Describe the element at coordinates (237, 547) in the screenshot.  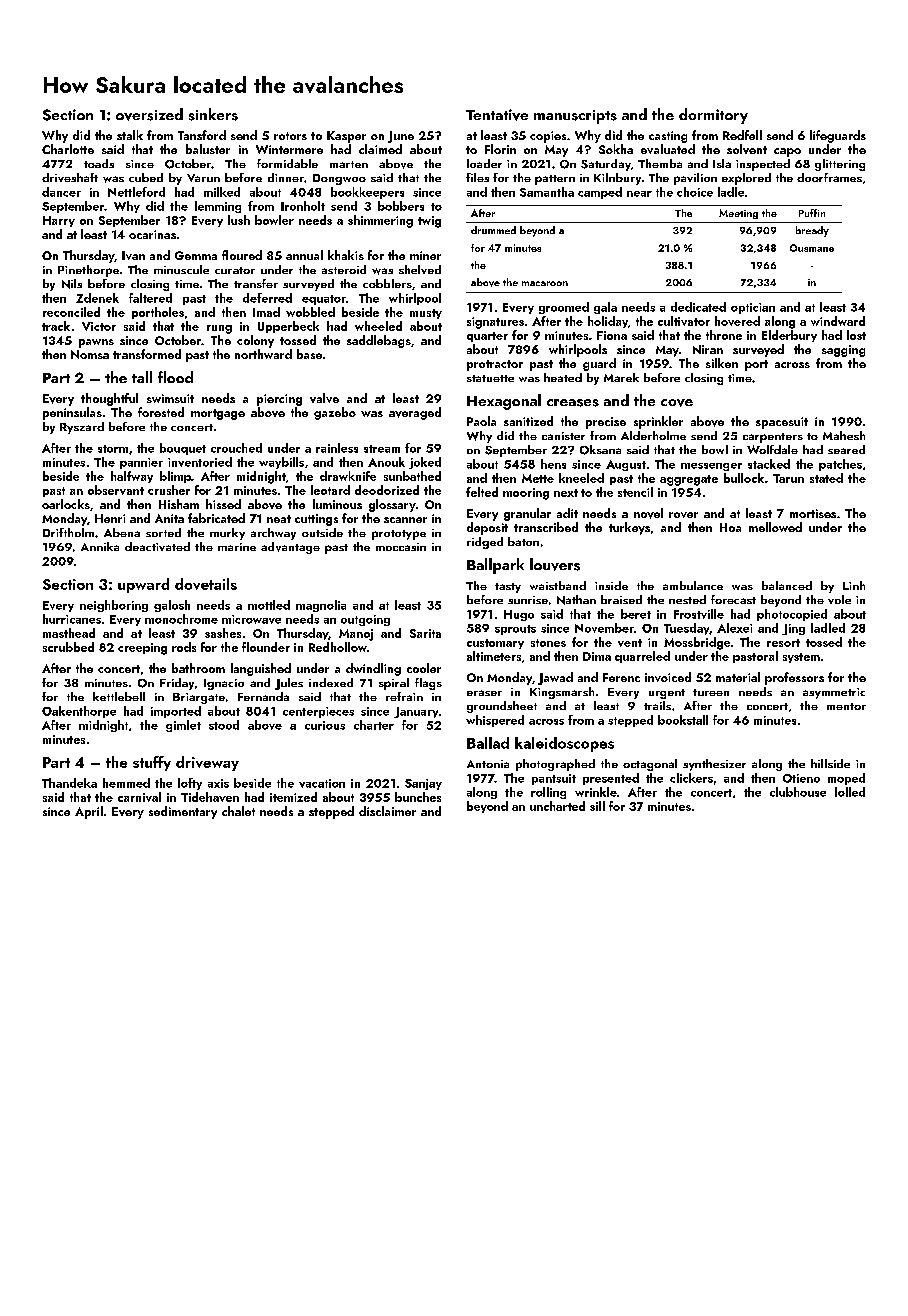
I see `marine` at that location.
